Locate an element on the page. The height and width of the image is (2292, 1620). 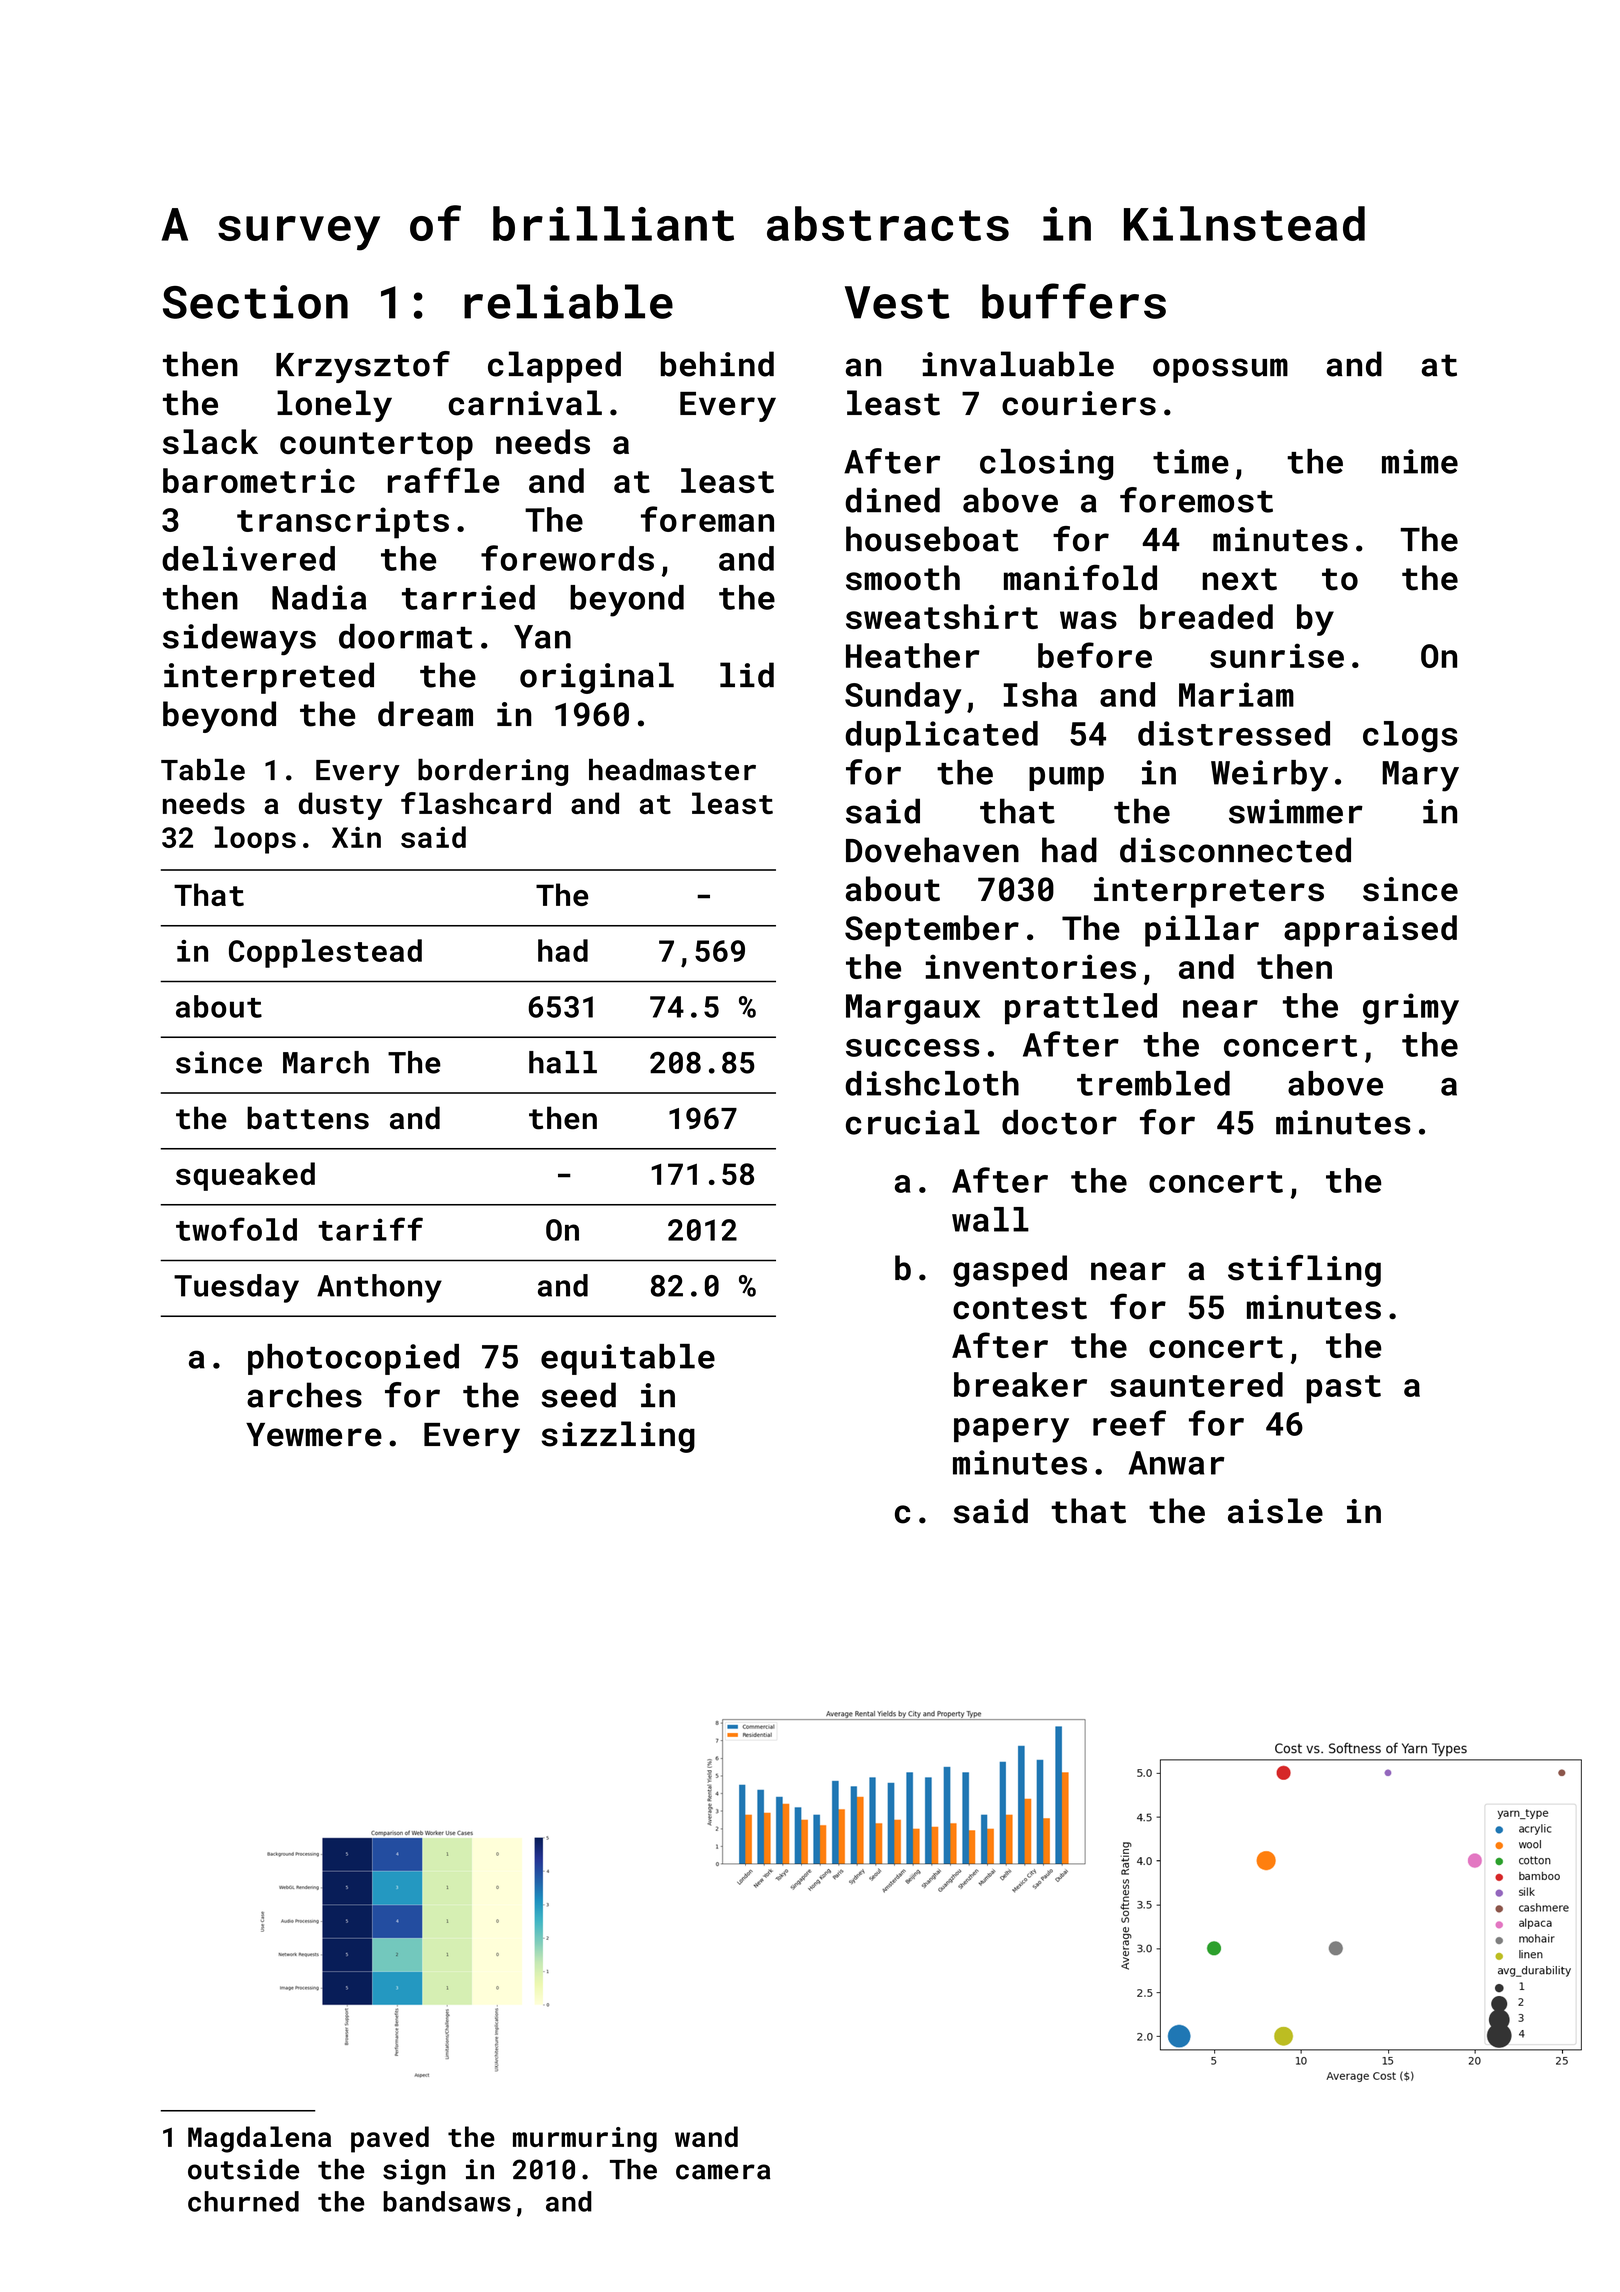
foreman is located at coordinates (707, 519).
